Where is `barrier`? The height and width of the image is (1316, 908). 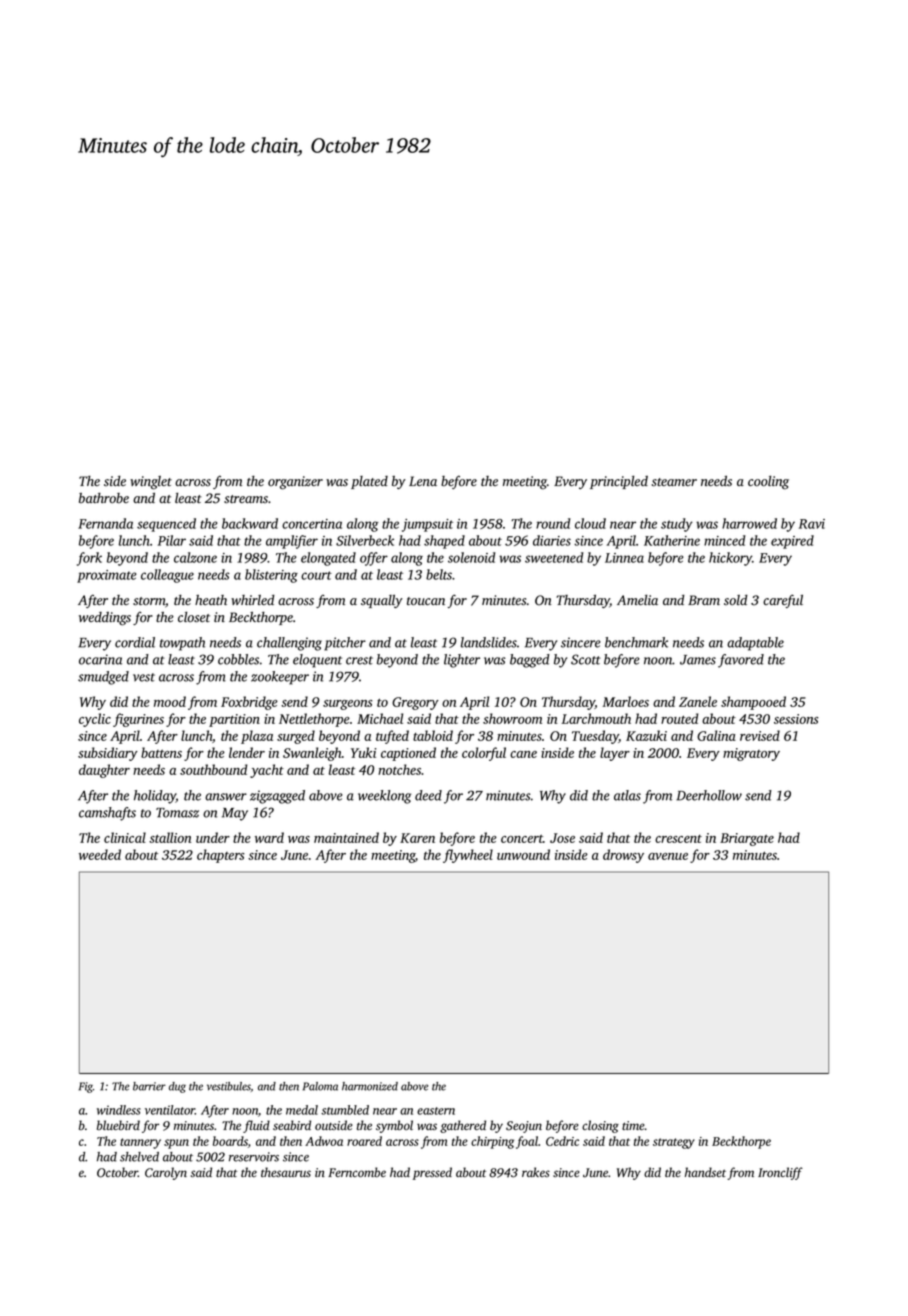 barrier is located at coordinates (149, 1086).
